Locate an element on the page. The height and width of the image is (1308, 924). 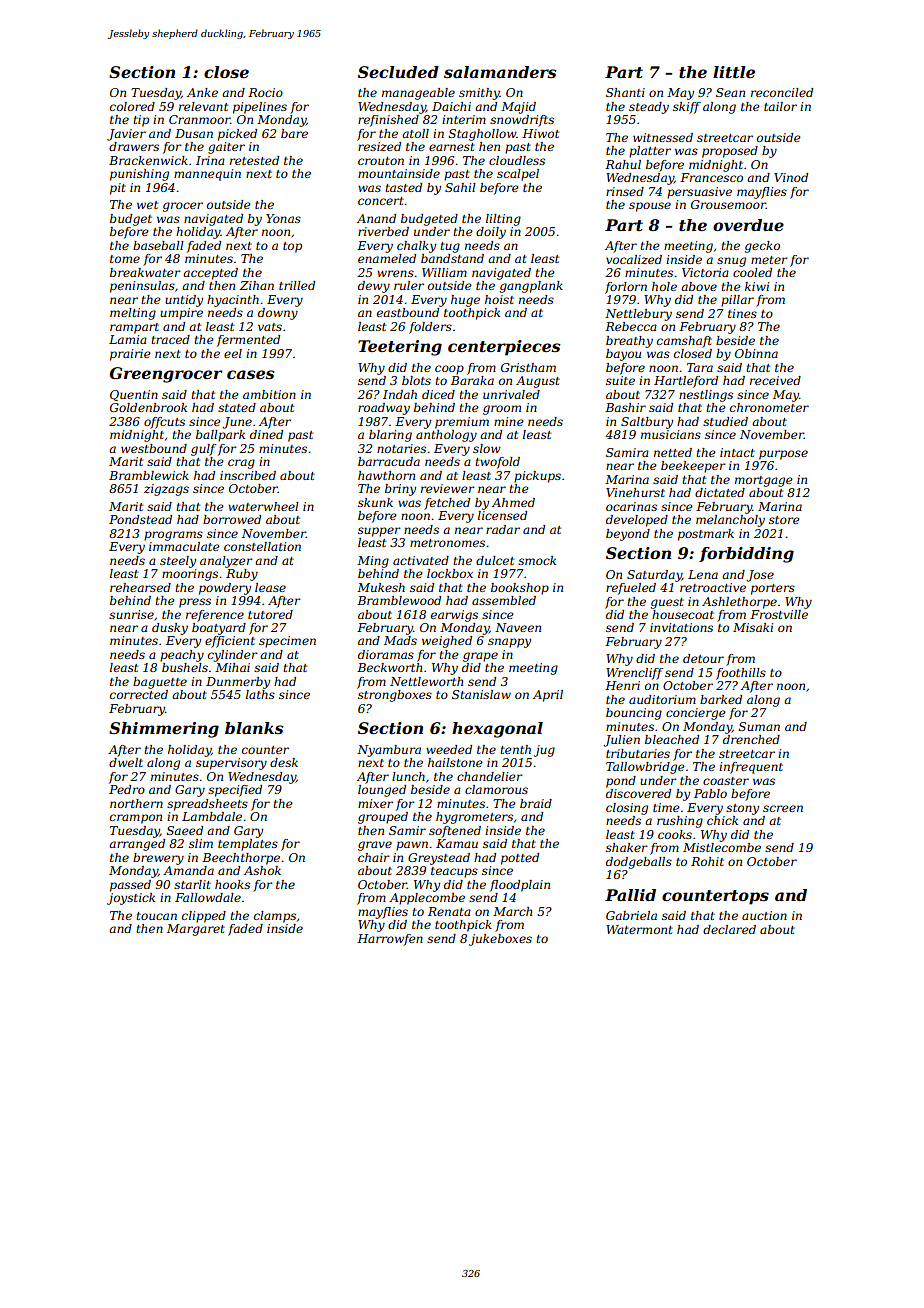
skiff is located at coordinates (687, 108).
